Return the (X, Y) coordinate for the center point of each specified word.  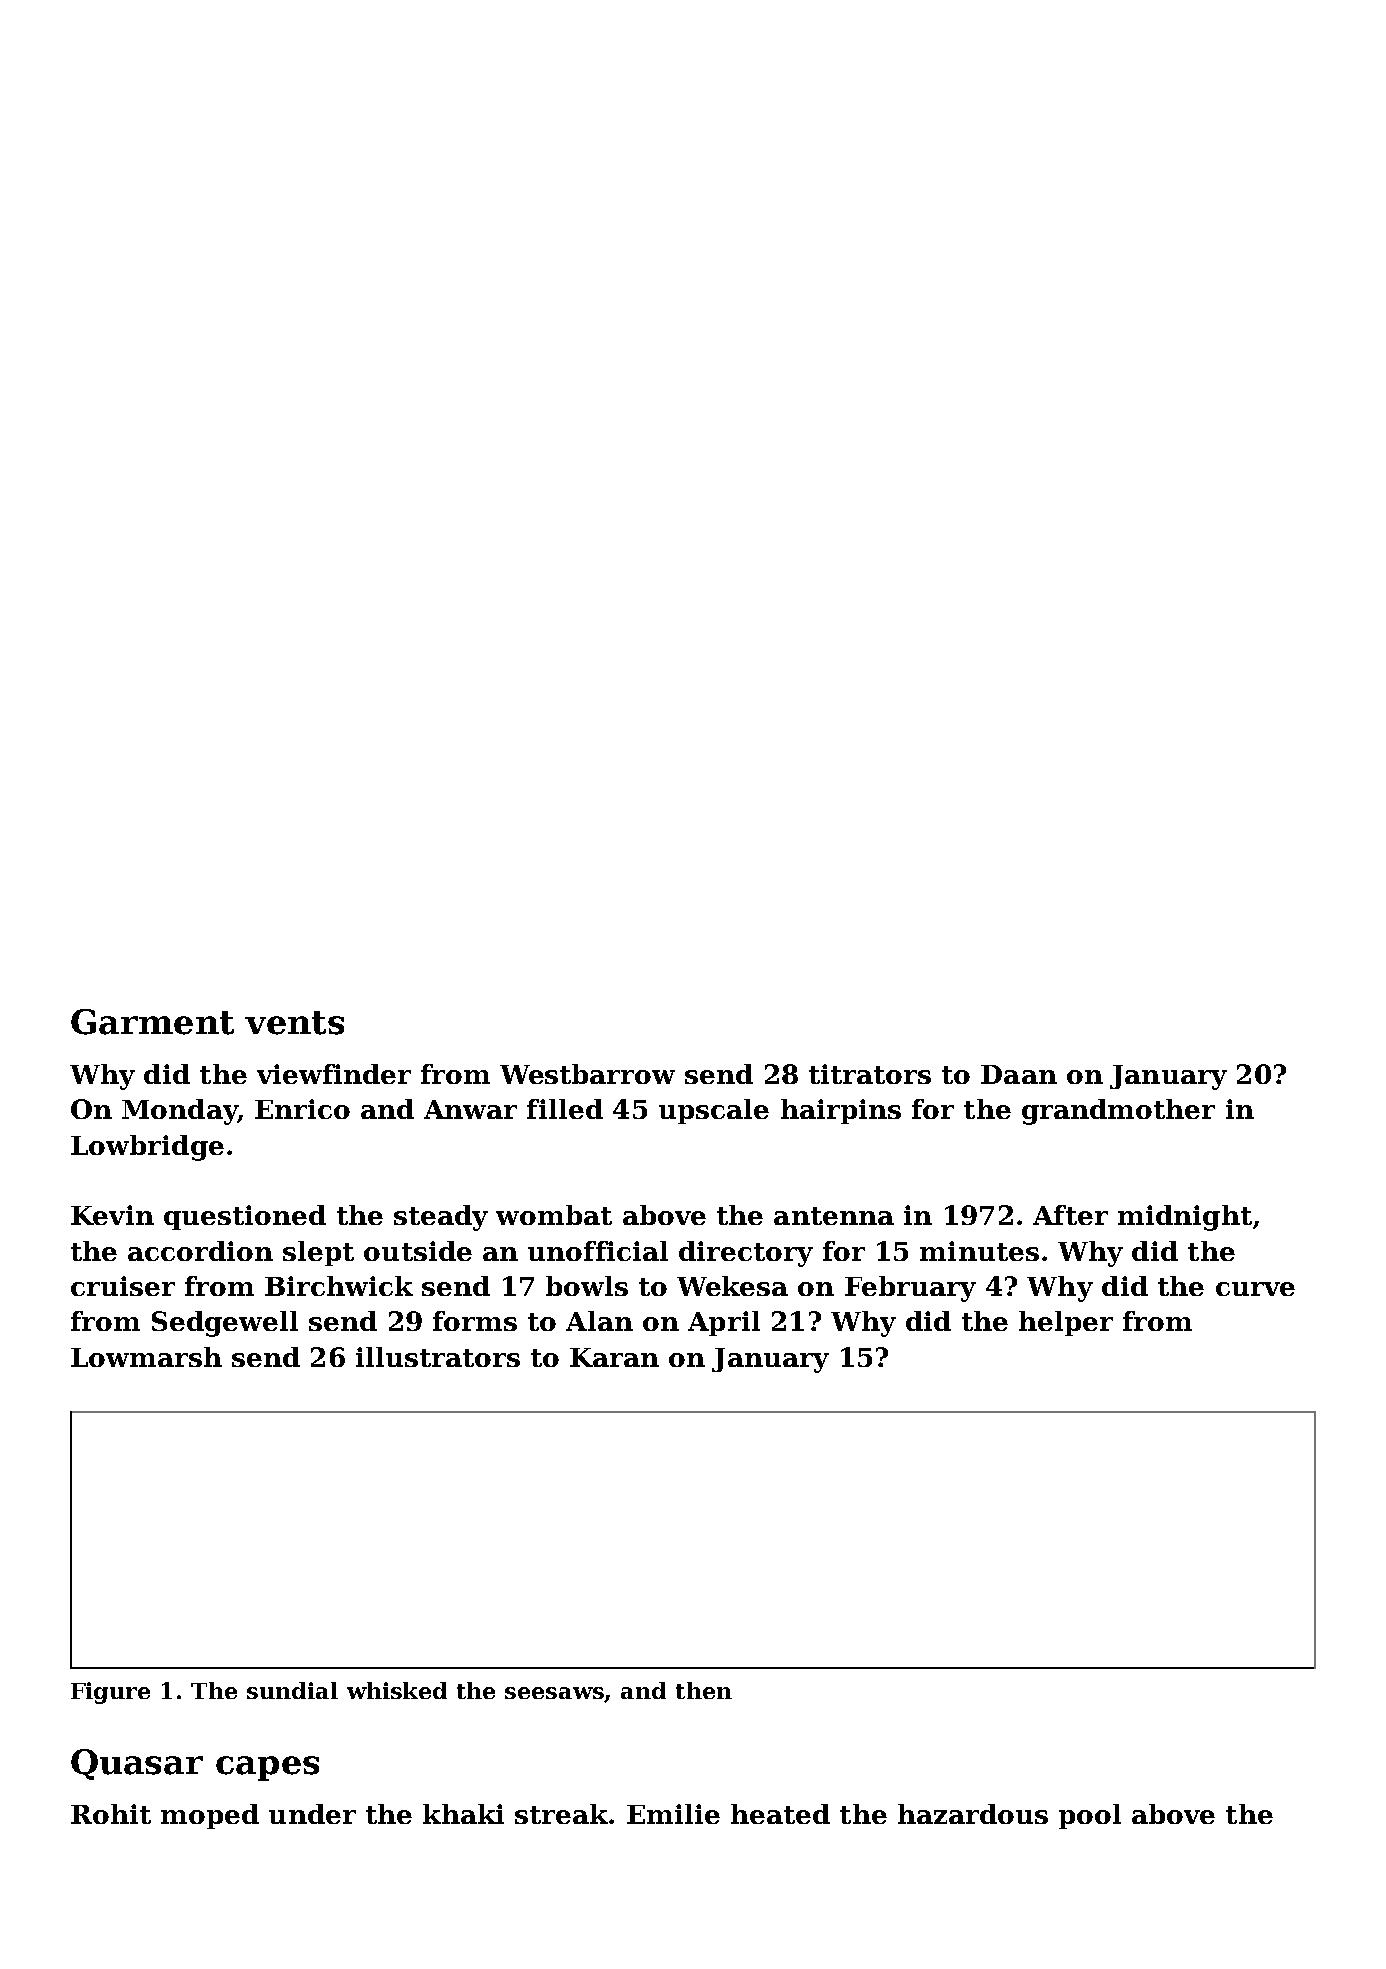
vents (294, 1023)
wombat (554, 1215)
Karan (614, 1357)
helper (1066, 1323)
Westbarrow (587, 1074)
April (724, 1323)
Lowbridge (147, 1148)
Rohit (111, 1814)
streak (561, 1814)
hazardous (973, 1814)
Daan (1019, 1074)
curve (1255, 1289)
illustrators (438, 1357)
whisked (397, 1690)
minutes (979, 1251)
